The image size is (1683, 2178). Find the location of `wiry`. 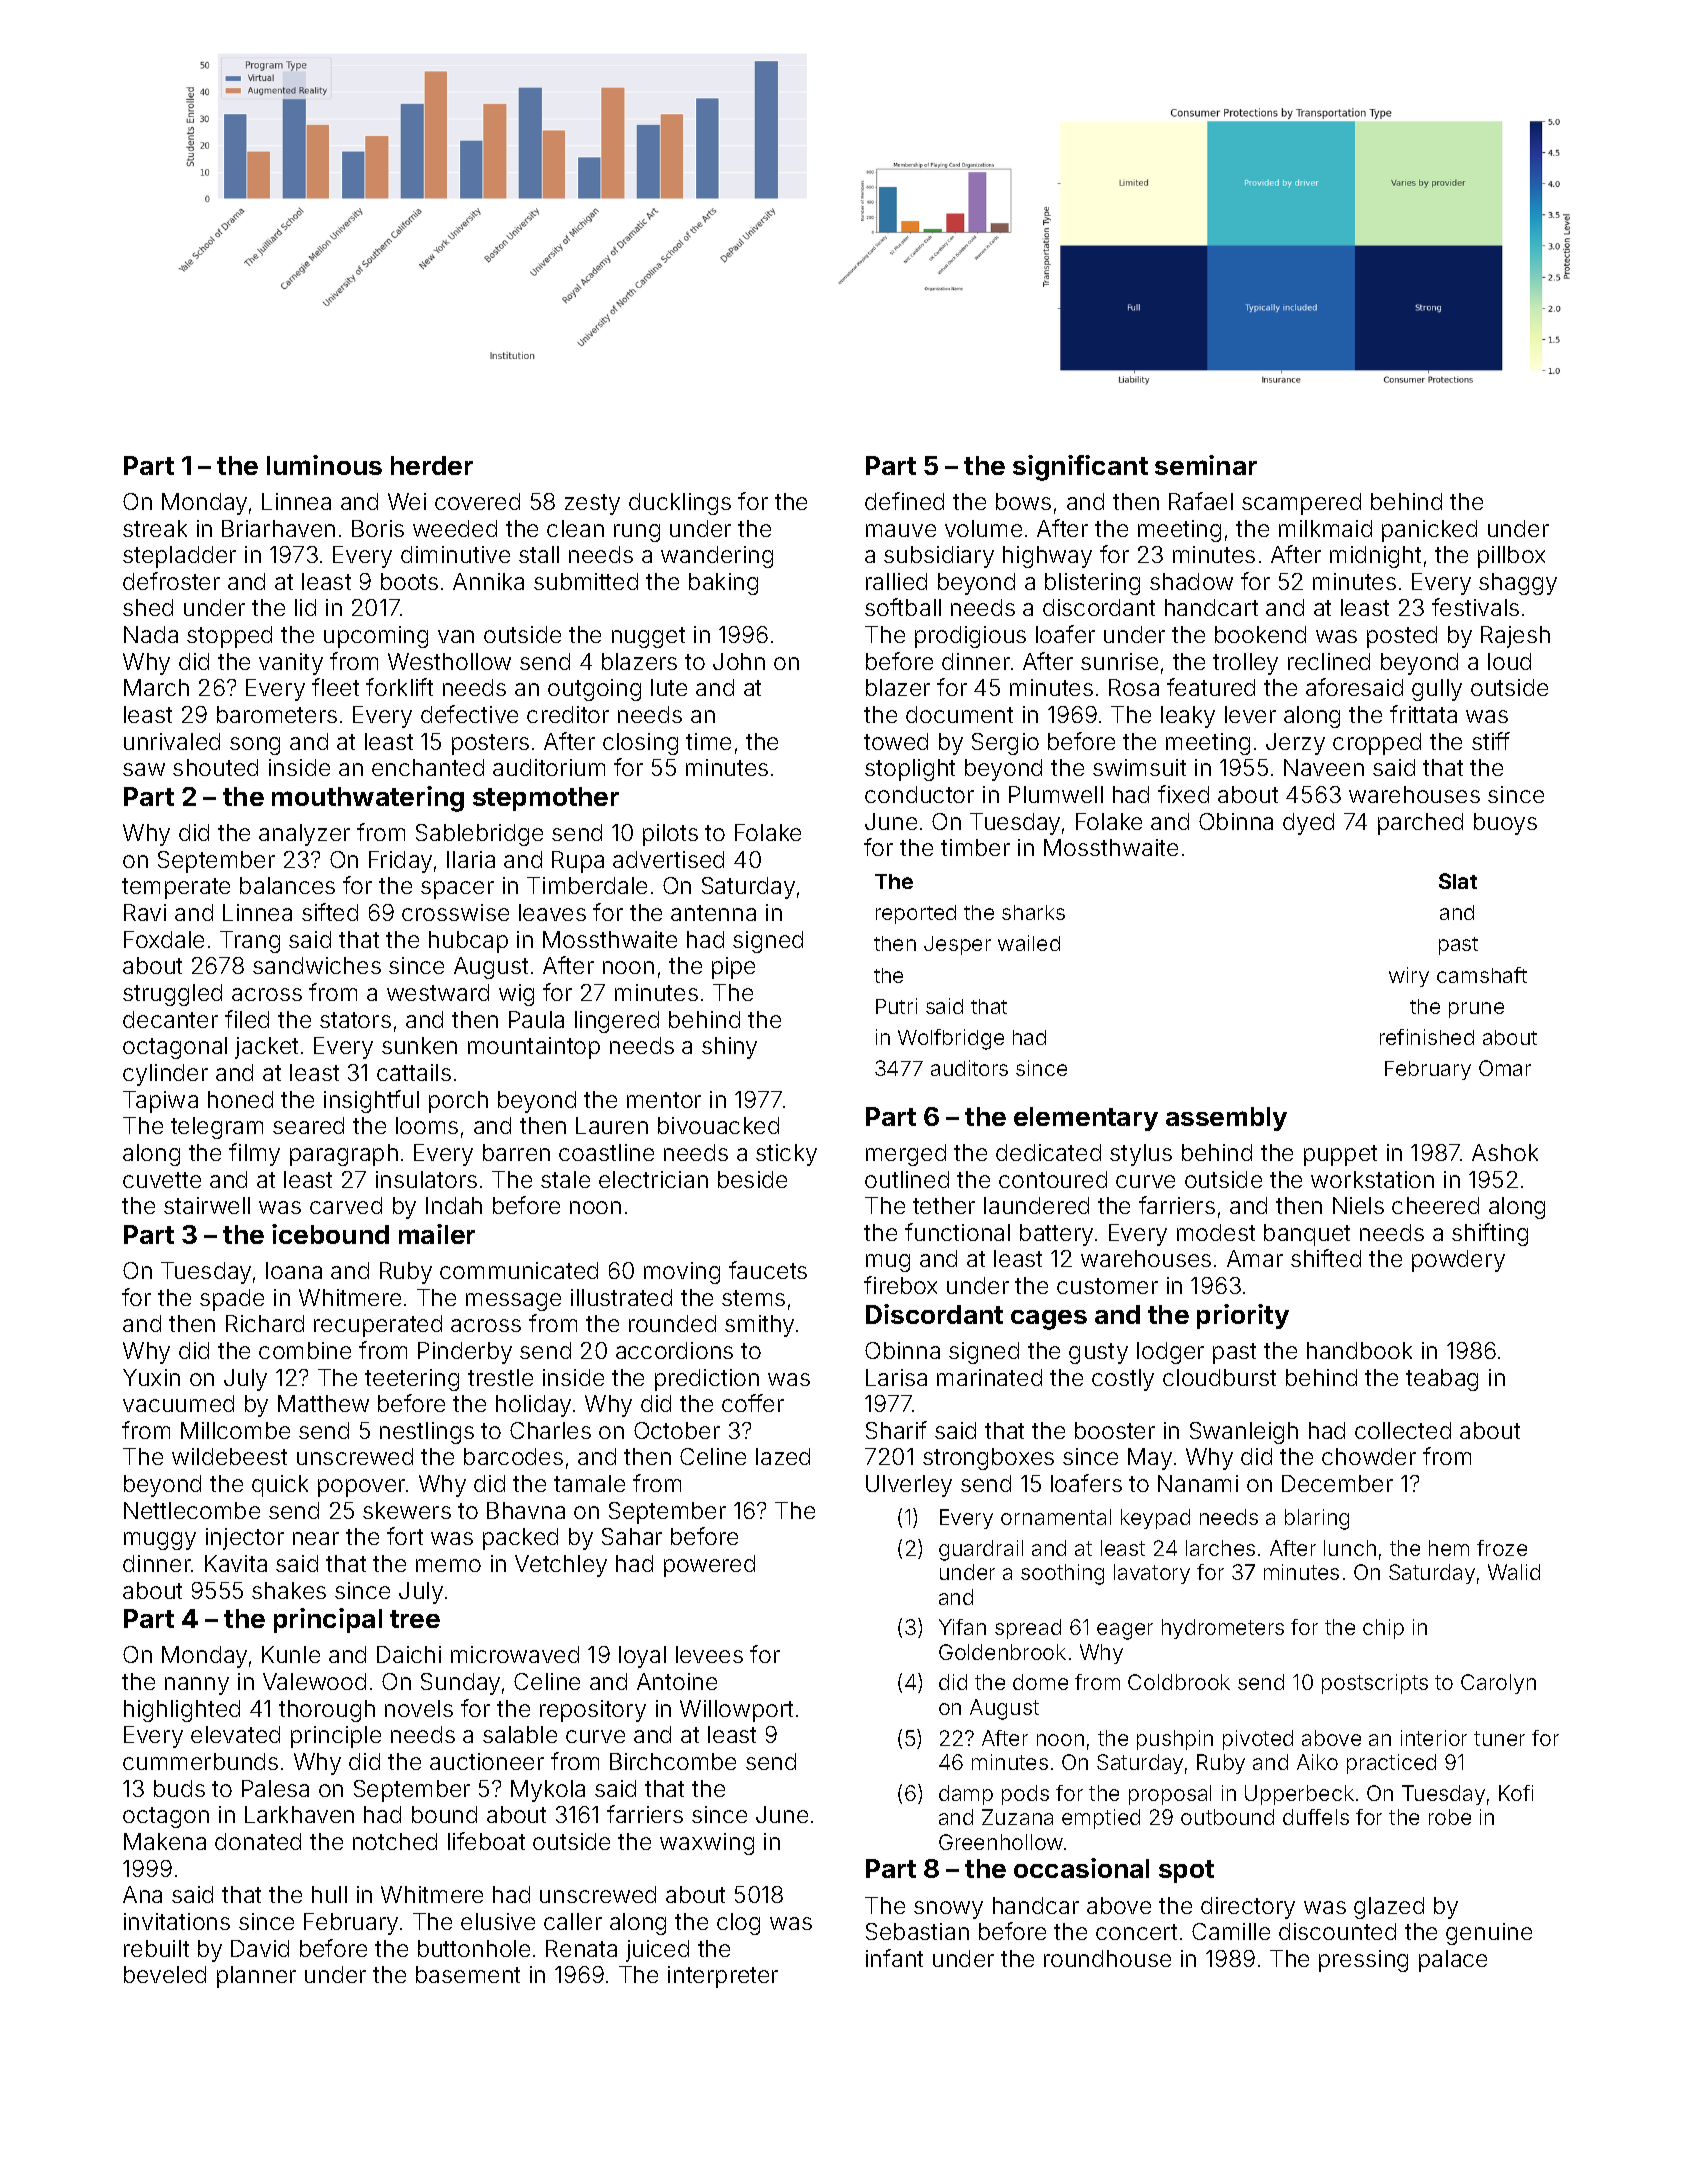

wiry is located at coordinates (1409, 977).
